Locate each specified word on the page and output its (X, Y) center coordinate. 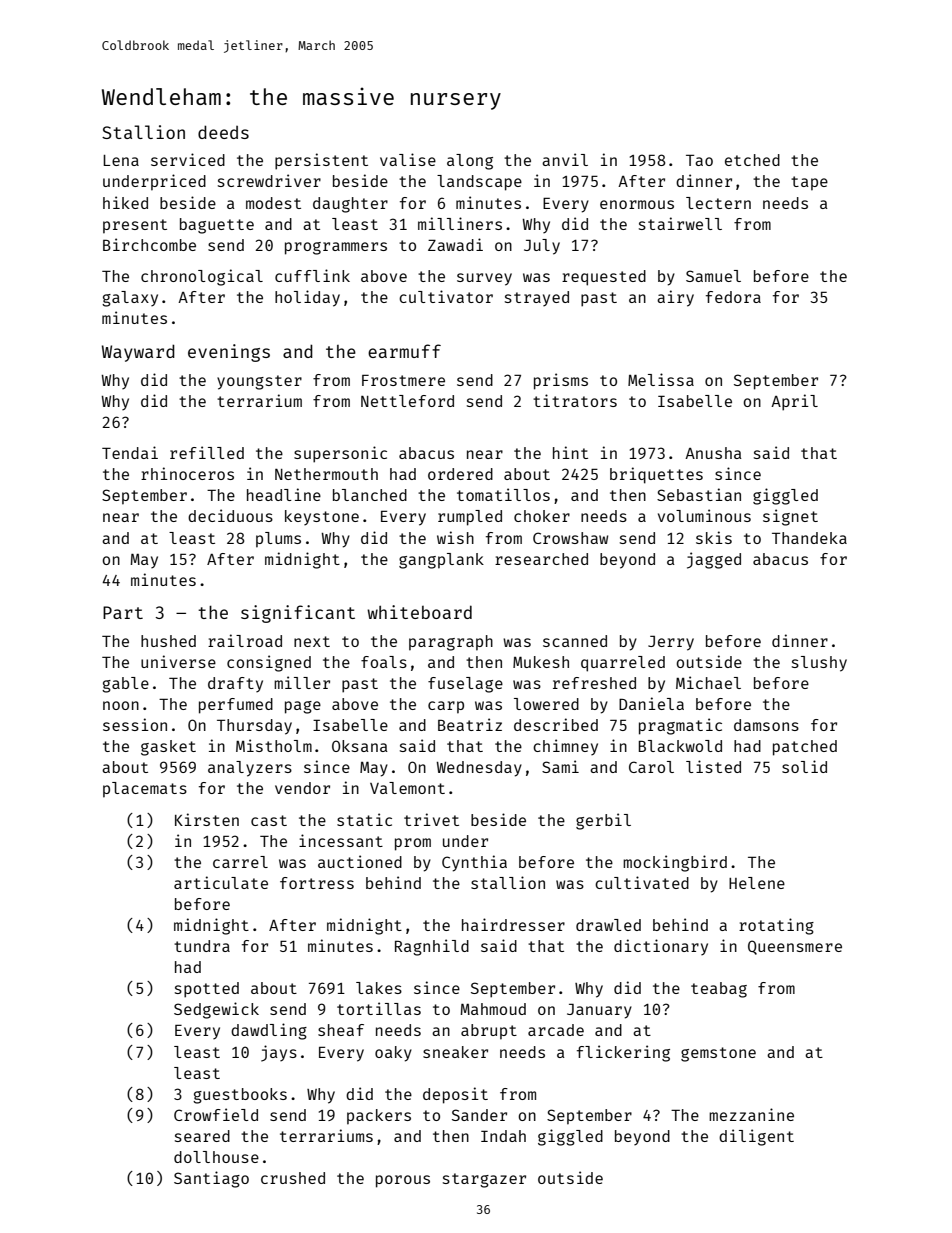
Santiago (211, 1179)
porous (403, 1181)
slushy (819, 664)
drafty (235, 685)
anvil (565, 159)
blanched (370, 495)
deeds (223, 132)
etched (752, 160)
